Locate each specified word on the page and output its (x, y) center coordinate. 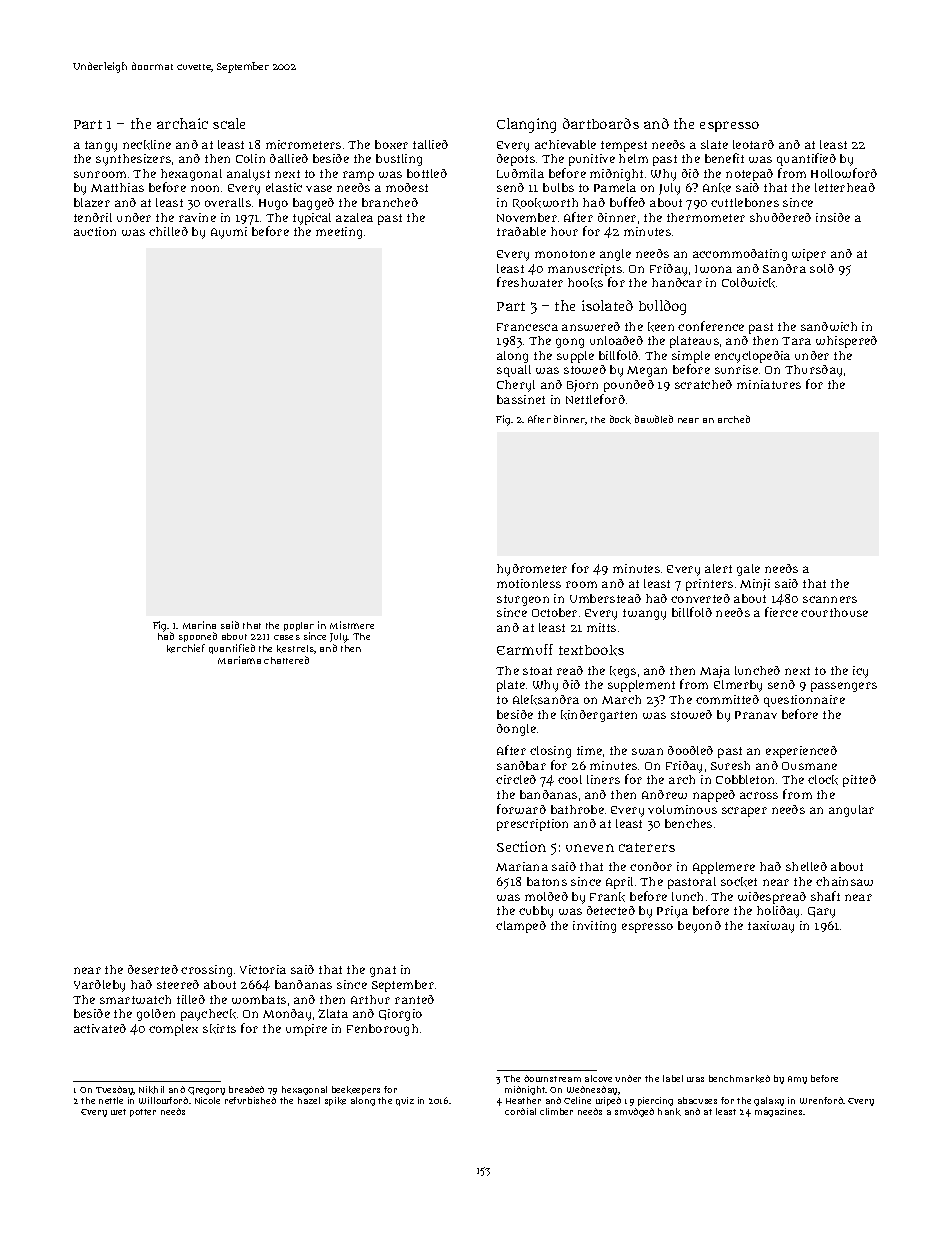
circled (516, 779)
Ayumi (229, 233)
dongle (516, 730)
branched (390, 202)
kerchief (186, 648)
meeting (339, 233)
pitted (859, 781)
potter (143, 1113)
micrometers (303, 144)
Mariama (239, 660)
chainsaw (844, 881)
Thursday (813, 371)
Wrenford (822, 1100)
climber (556, 1111)
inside (833, 217)
